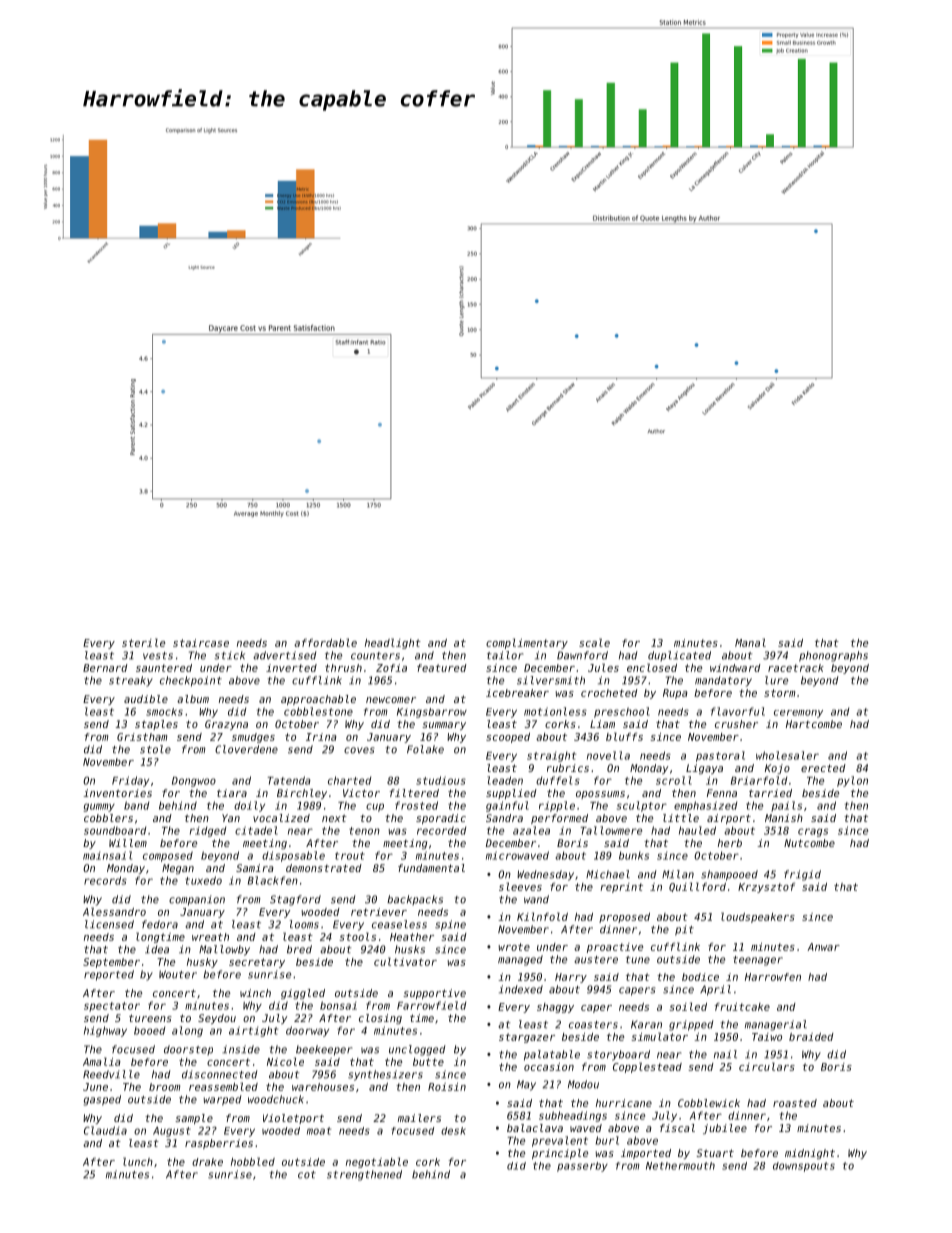  I want to click on icebreaker, so click(517, 693).
